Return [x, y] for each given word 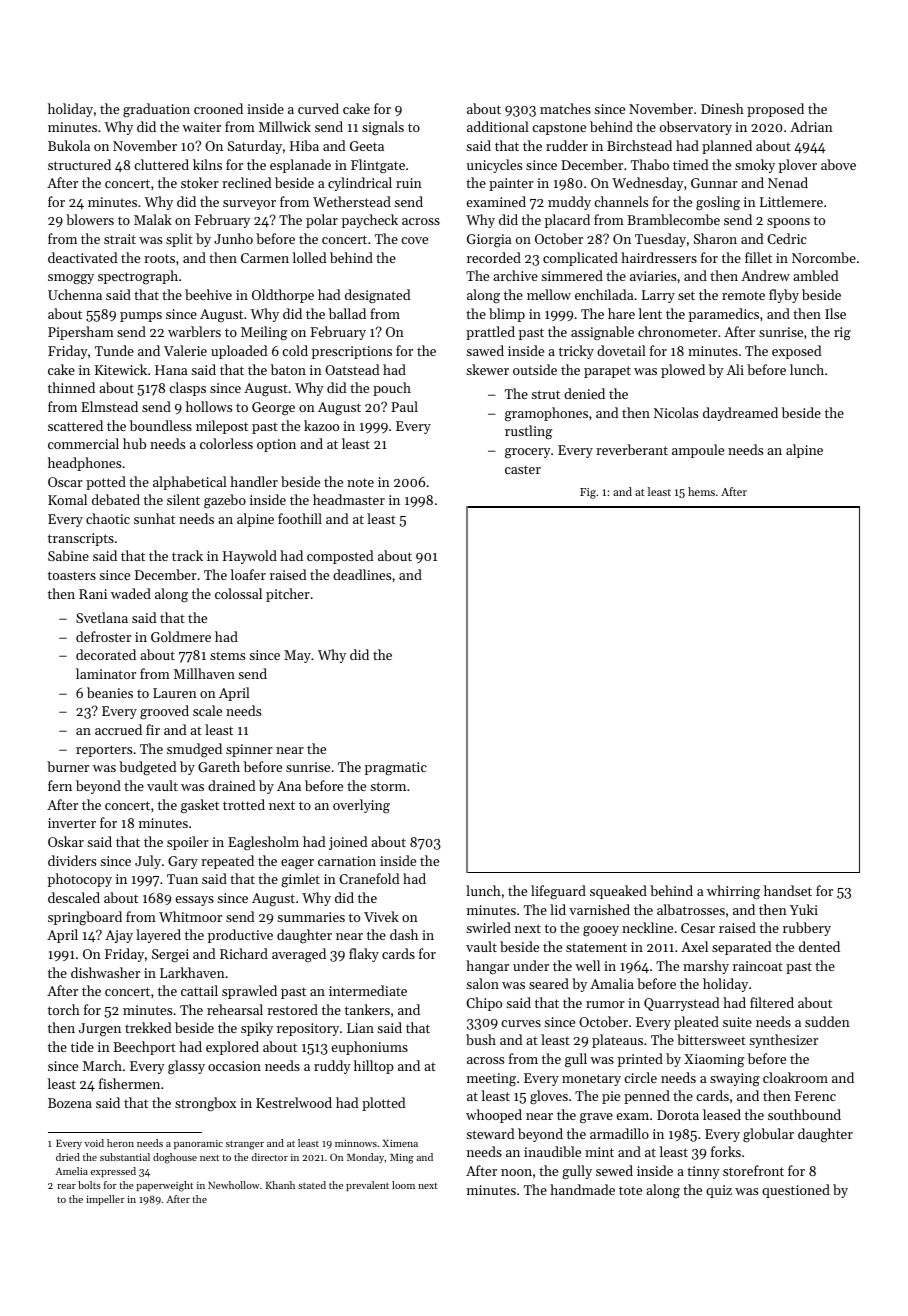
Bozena [70, 1103]
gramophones [546, 414]
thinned [71, 387]
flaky [364, 955]
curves [521, 1023]
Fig [588, 493]
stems [227, 655]
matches [565, 108]
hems [701, 491]
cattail [199, 990]
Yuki [804, 909]
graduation [156, 110]
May [297, 656]
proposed [775, 110]
